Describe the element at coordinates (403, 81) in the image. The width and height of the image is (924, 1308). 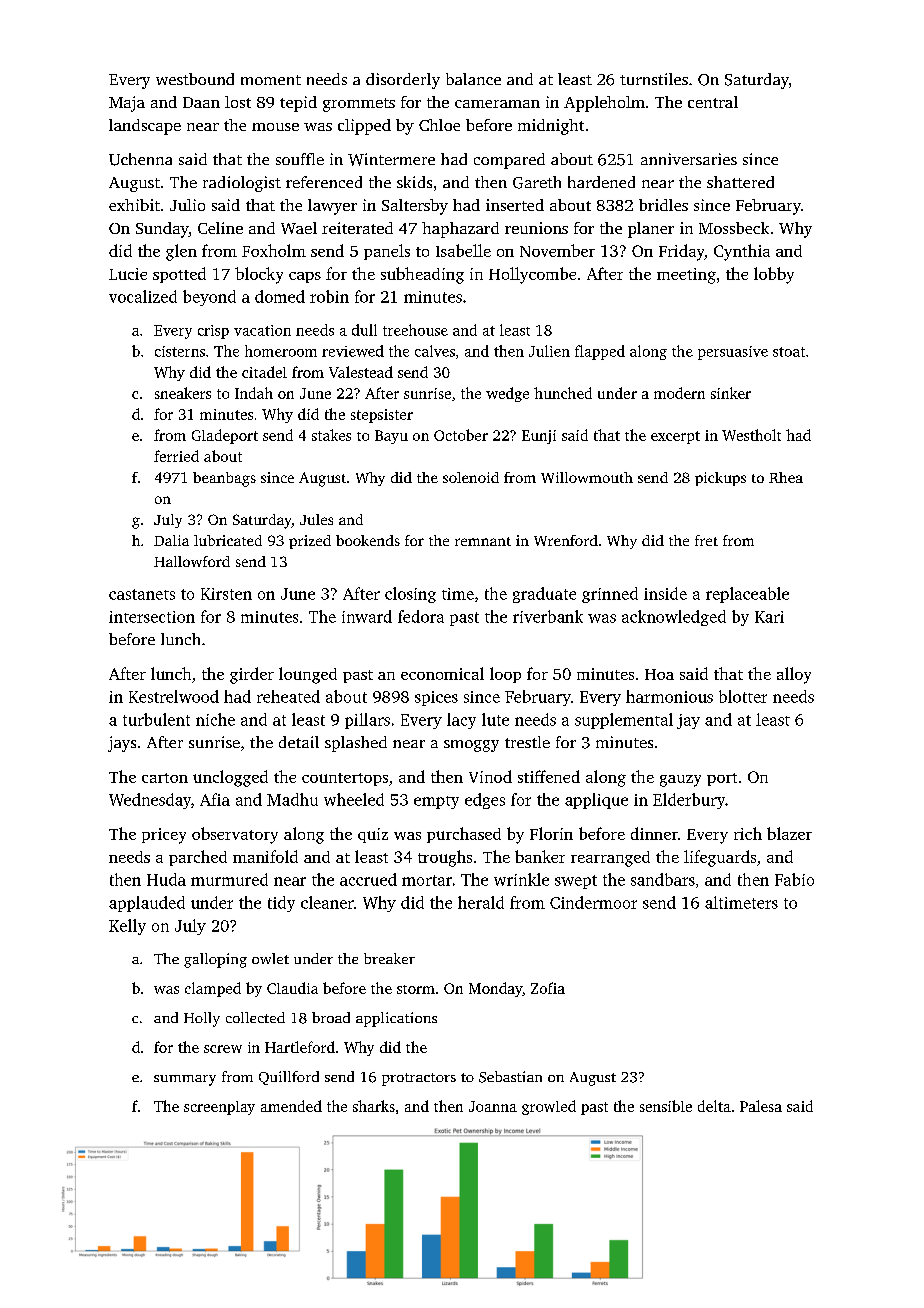
I see `disorderly` at that location.
